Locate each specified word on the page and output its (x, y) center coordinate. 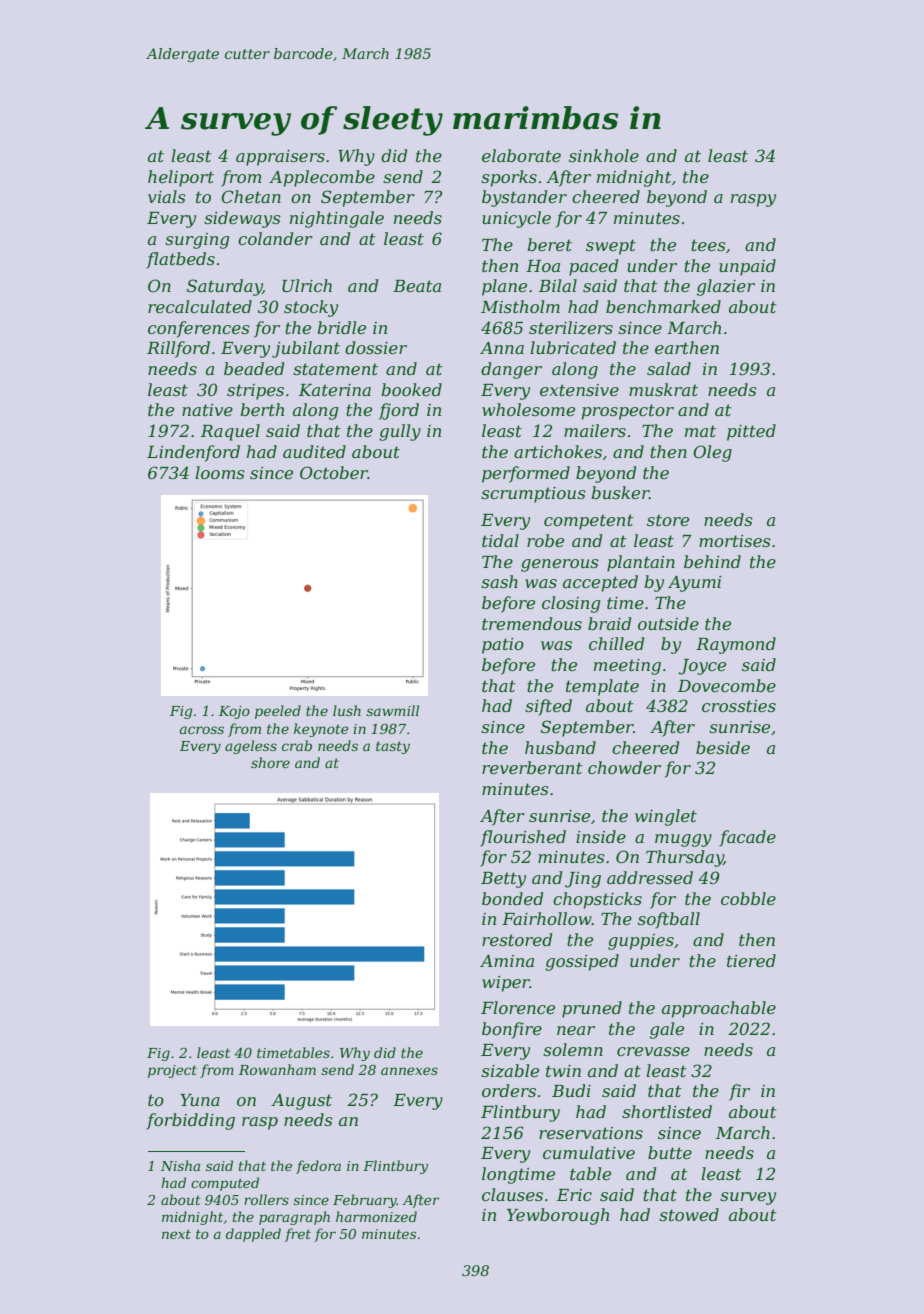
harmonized (376, 1217)
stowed (689, 1214)
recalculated (200, 306)
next (176, 1234)
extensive (579, 390)
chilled (616, 643)
